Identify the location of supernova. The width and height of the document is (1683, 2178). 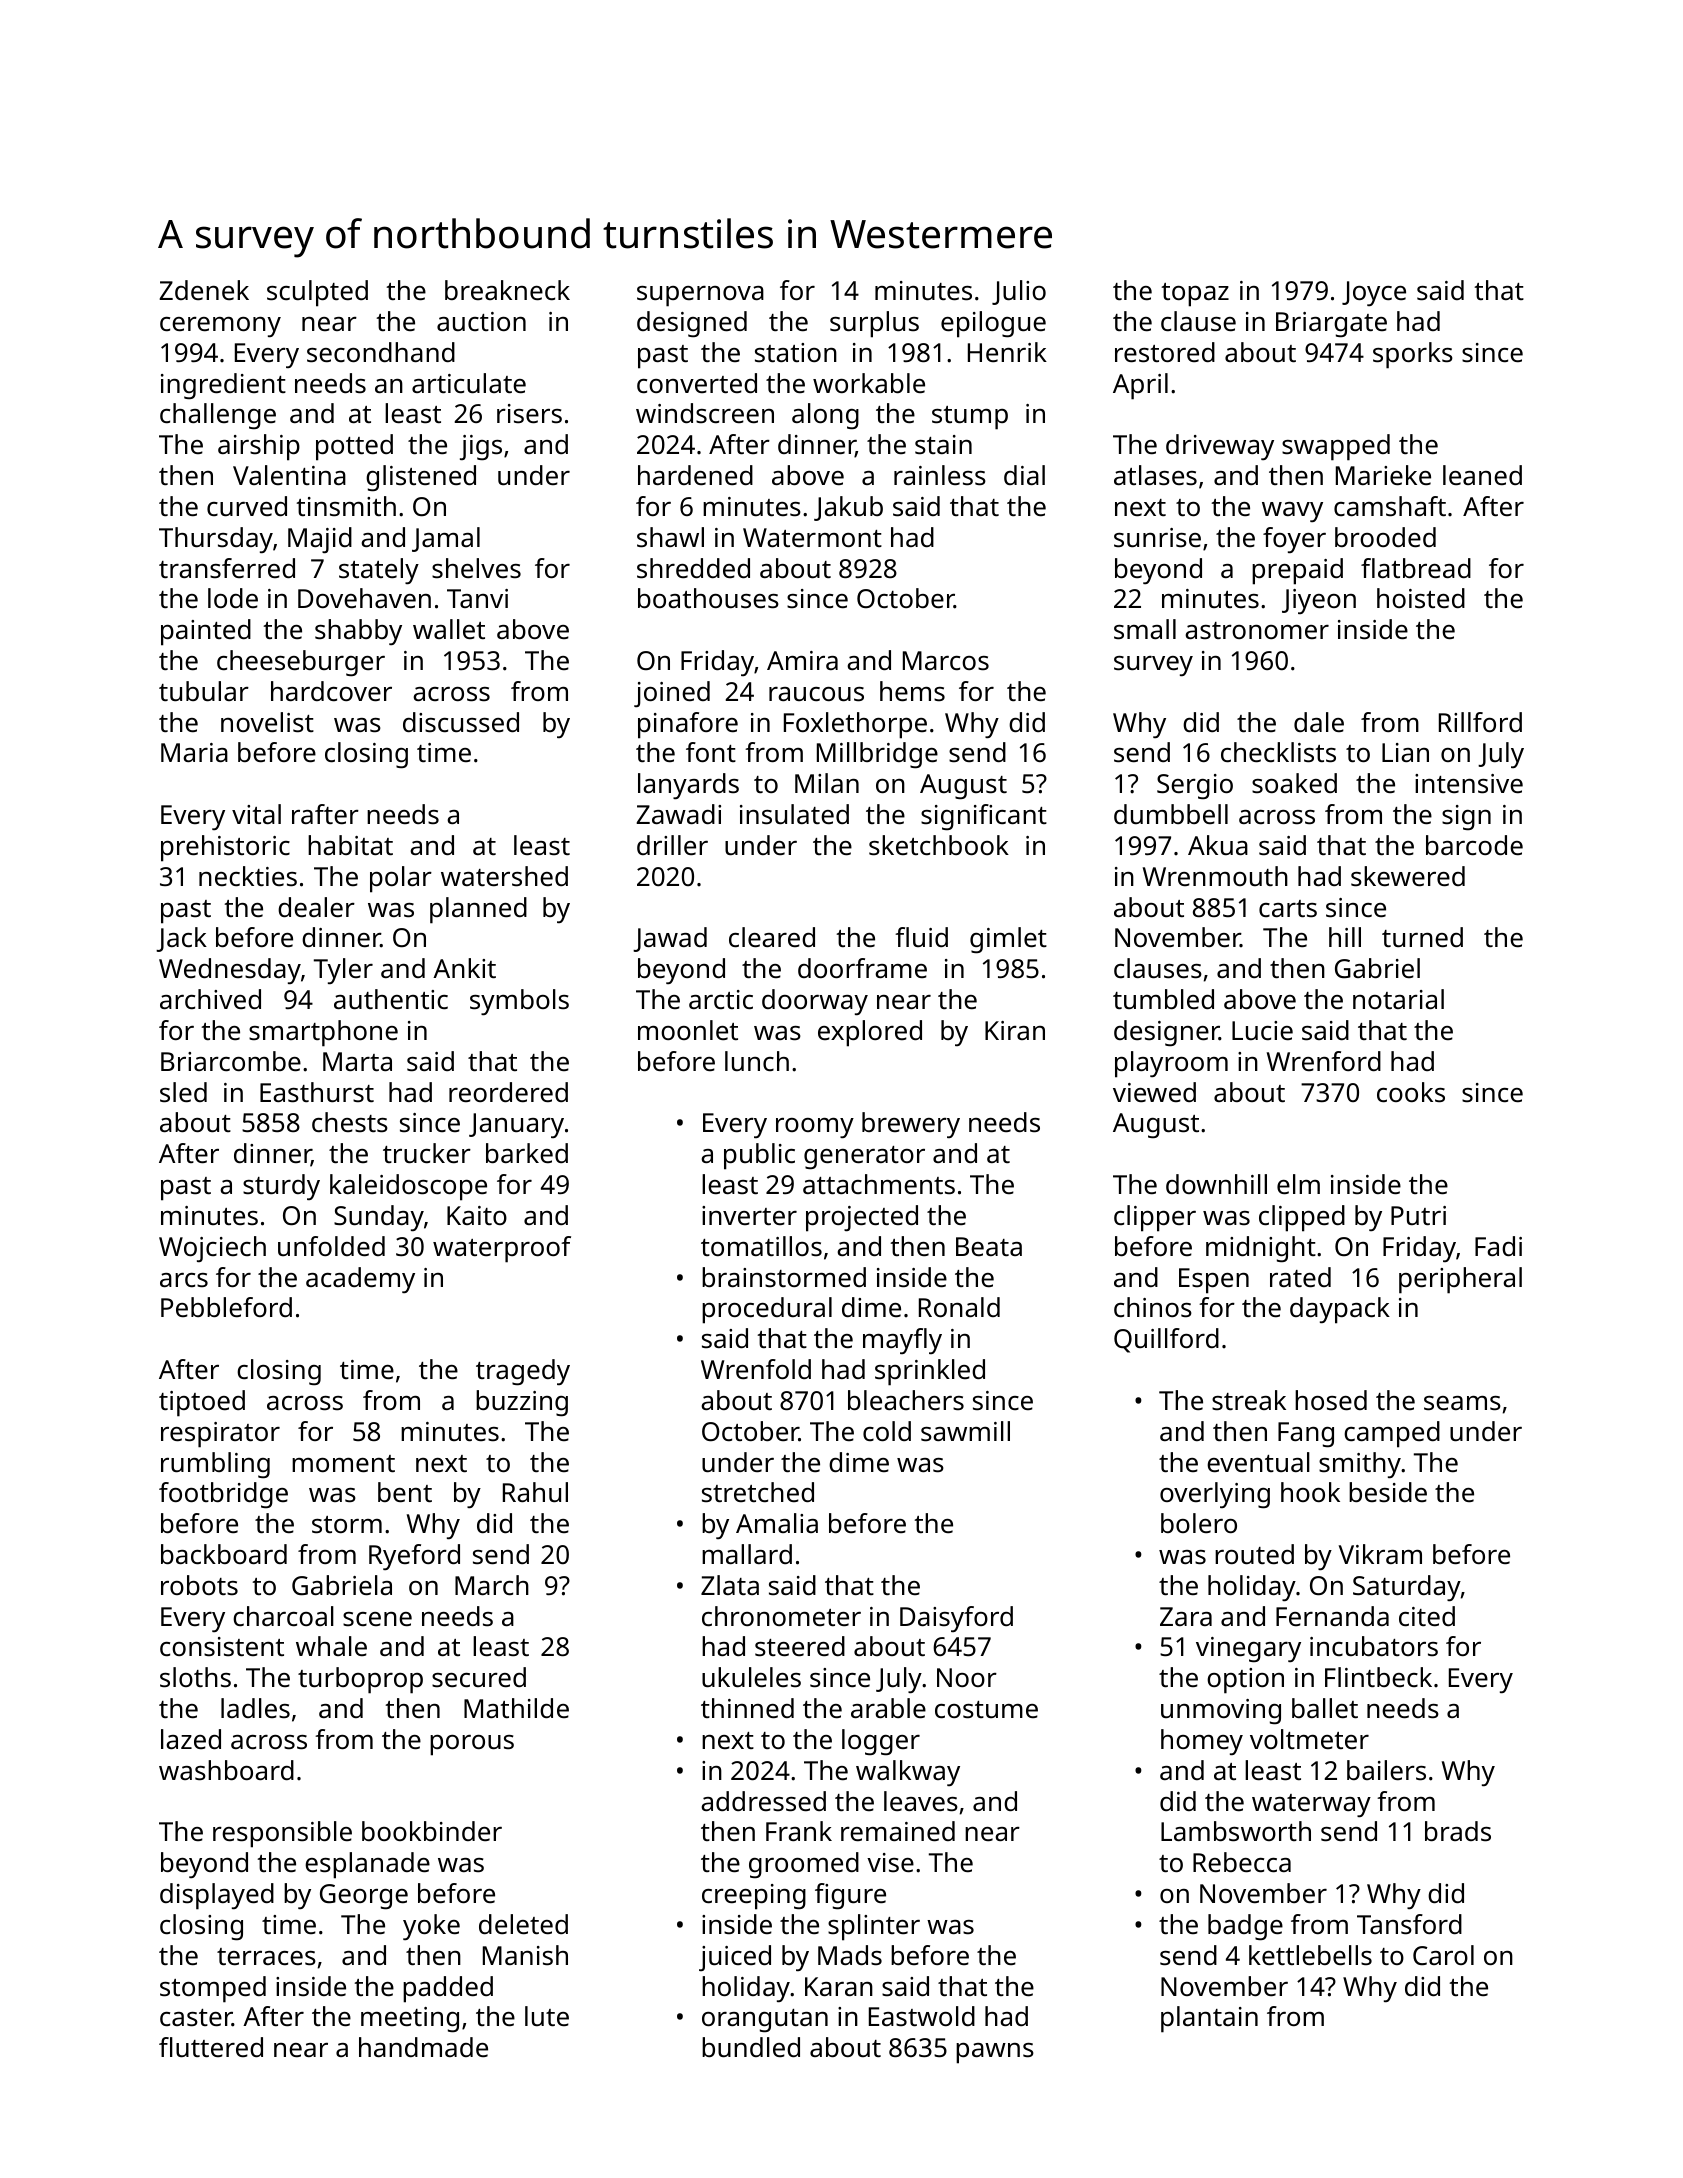
(700, 296).
